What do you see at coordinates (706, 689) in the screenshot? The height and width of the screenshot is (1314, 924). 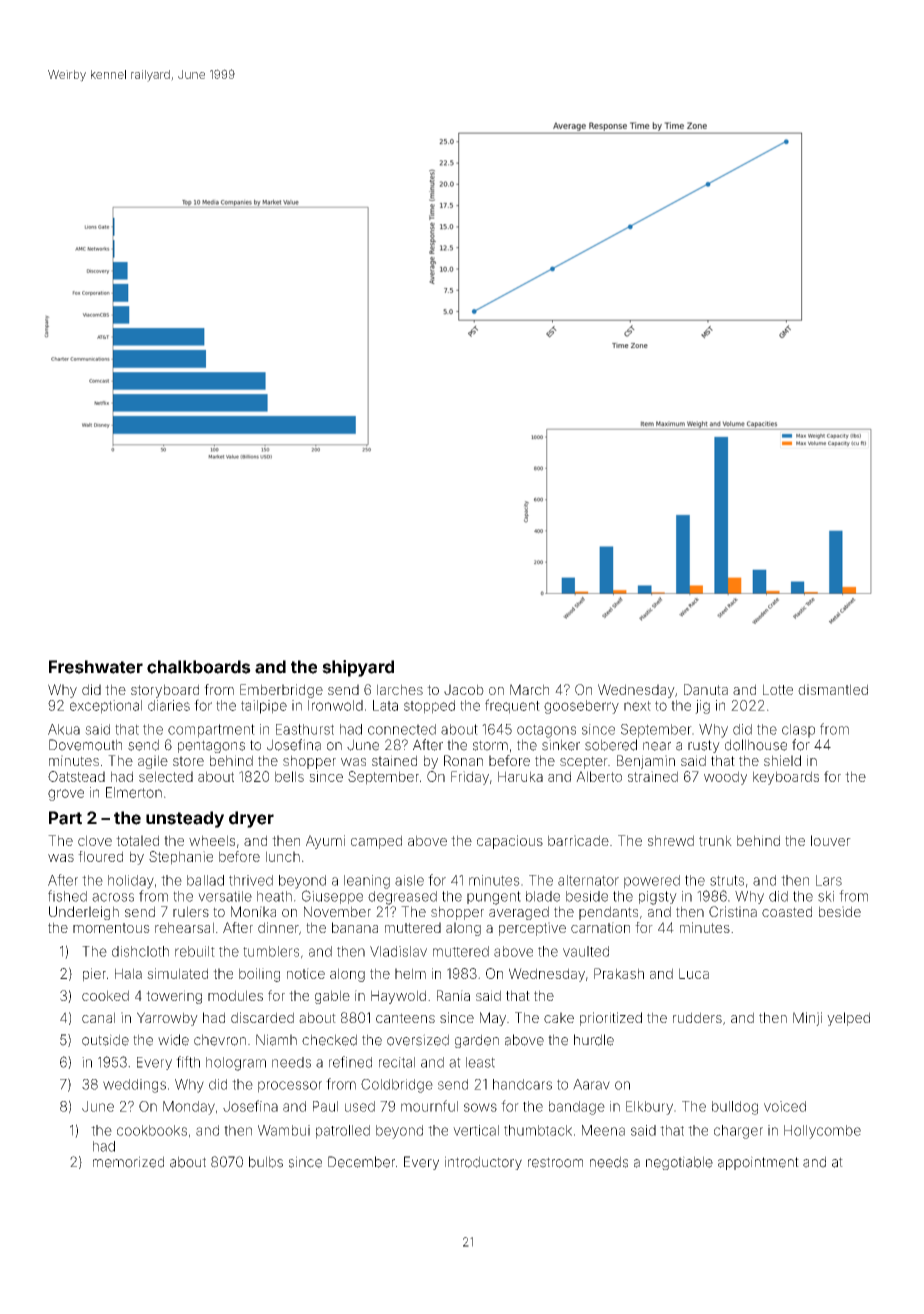 I see `Danuta` at bounding box center [706, 689].
